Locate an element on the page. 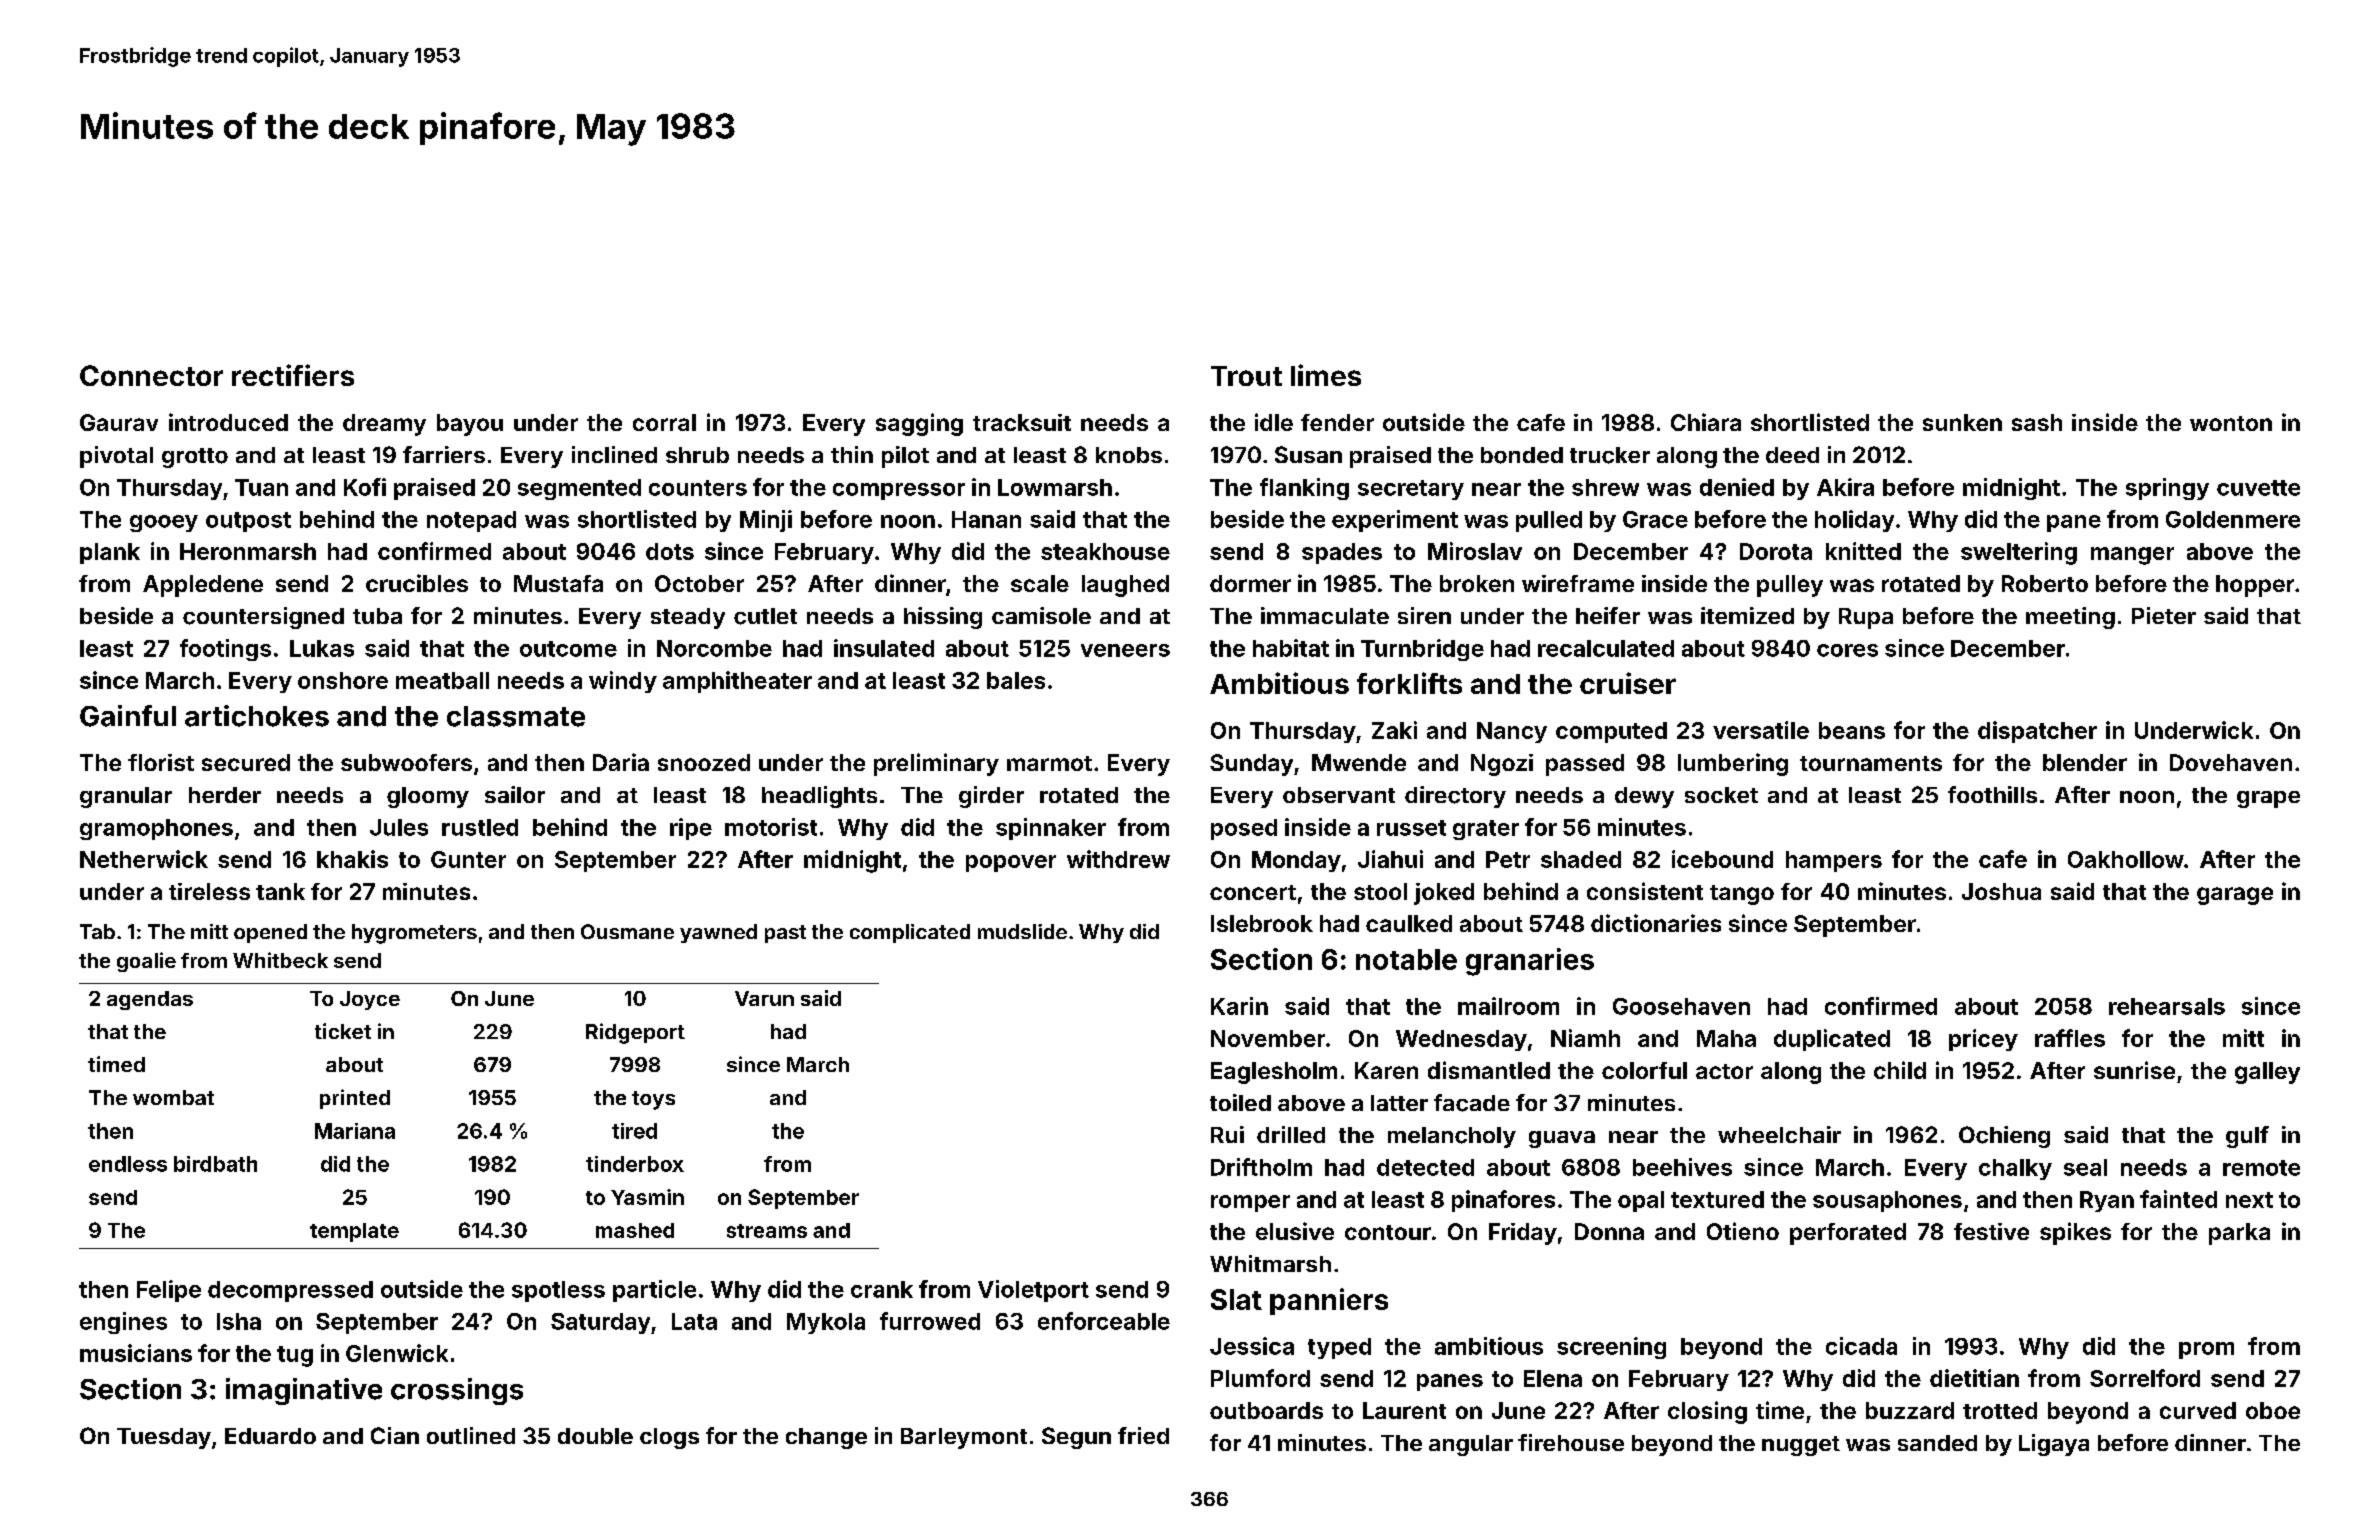 The height and width of the page is (1540, 2380). outlined is located at coordinates (471, 1435).
